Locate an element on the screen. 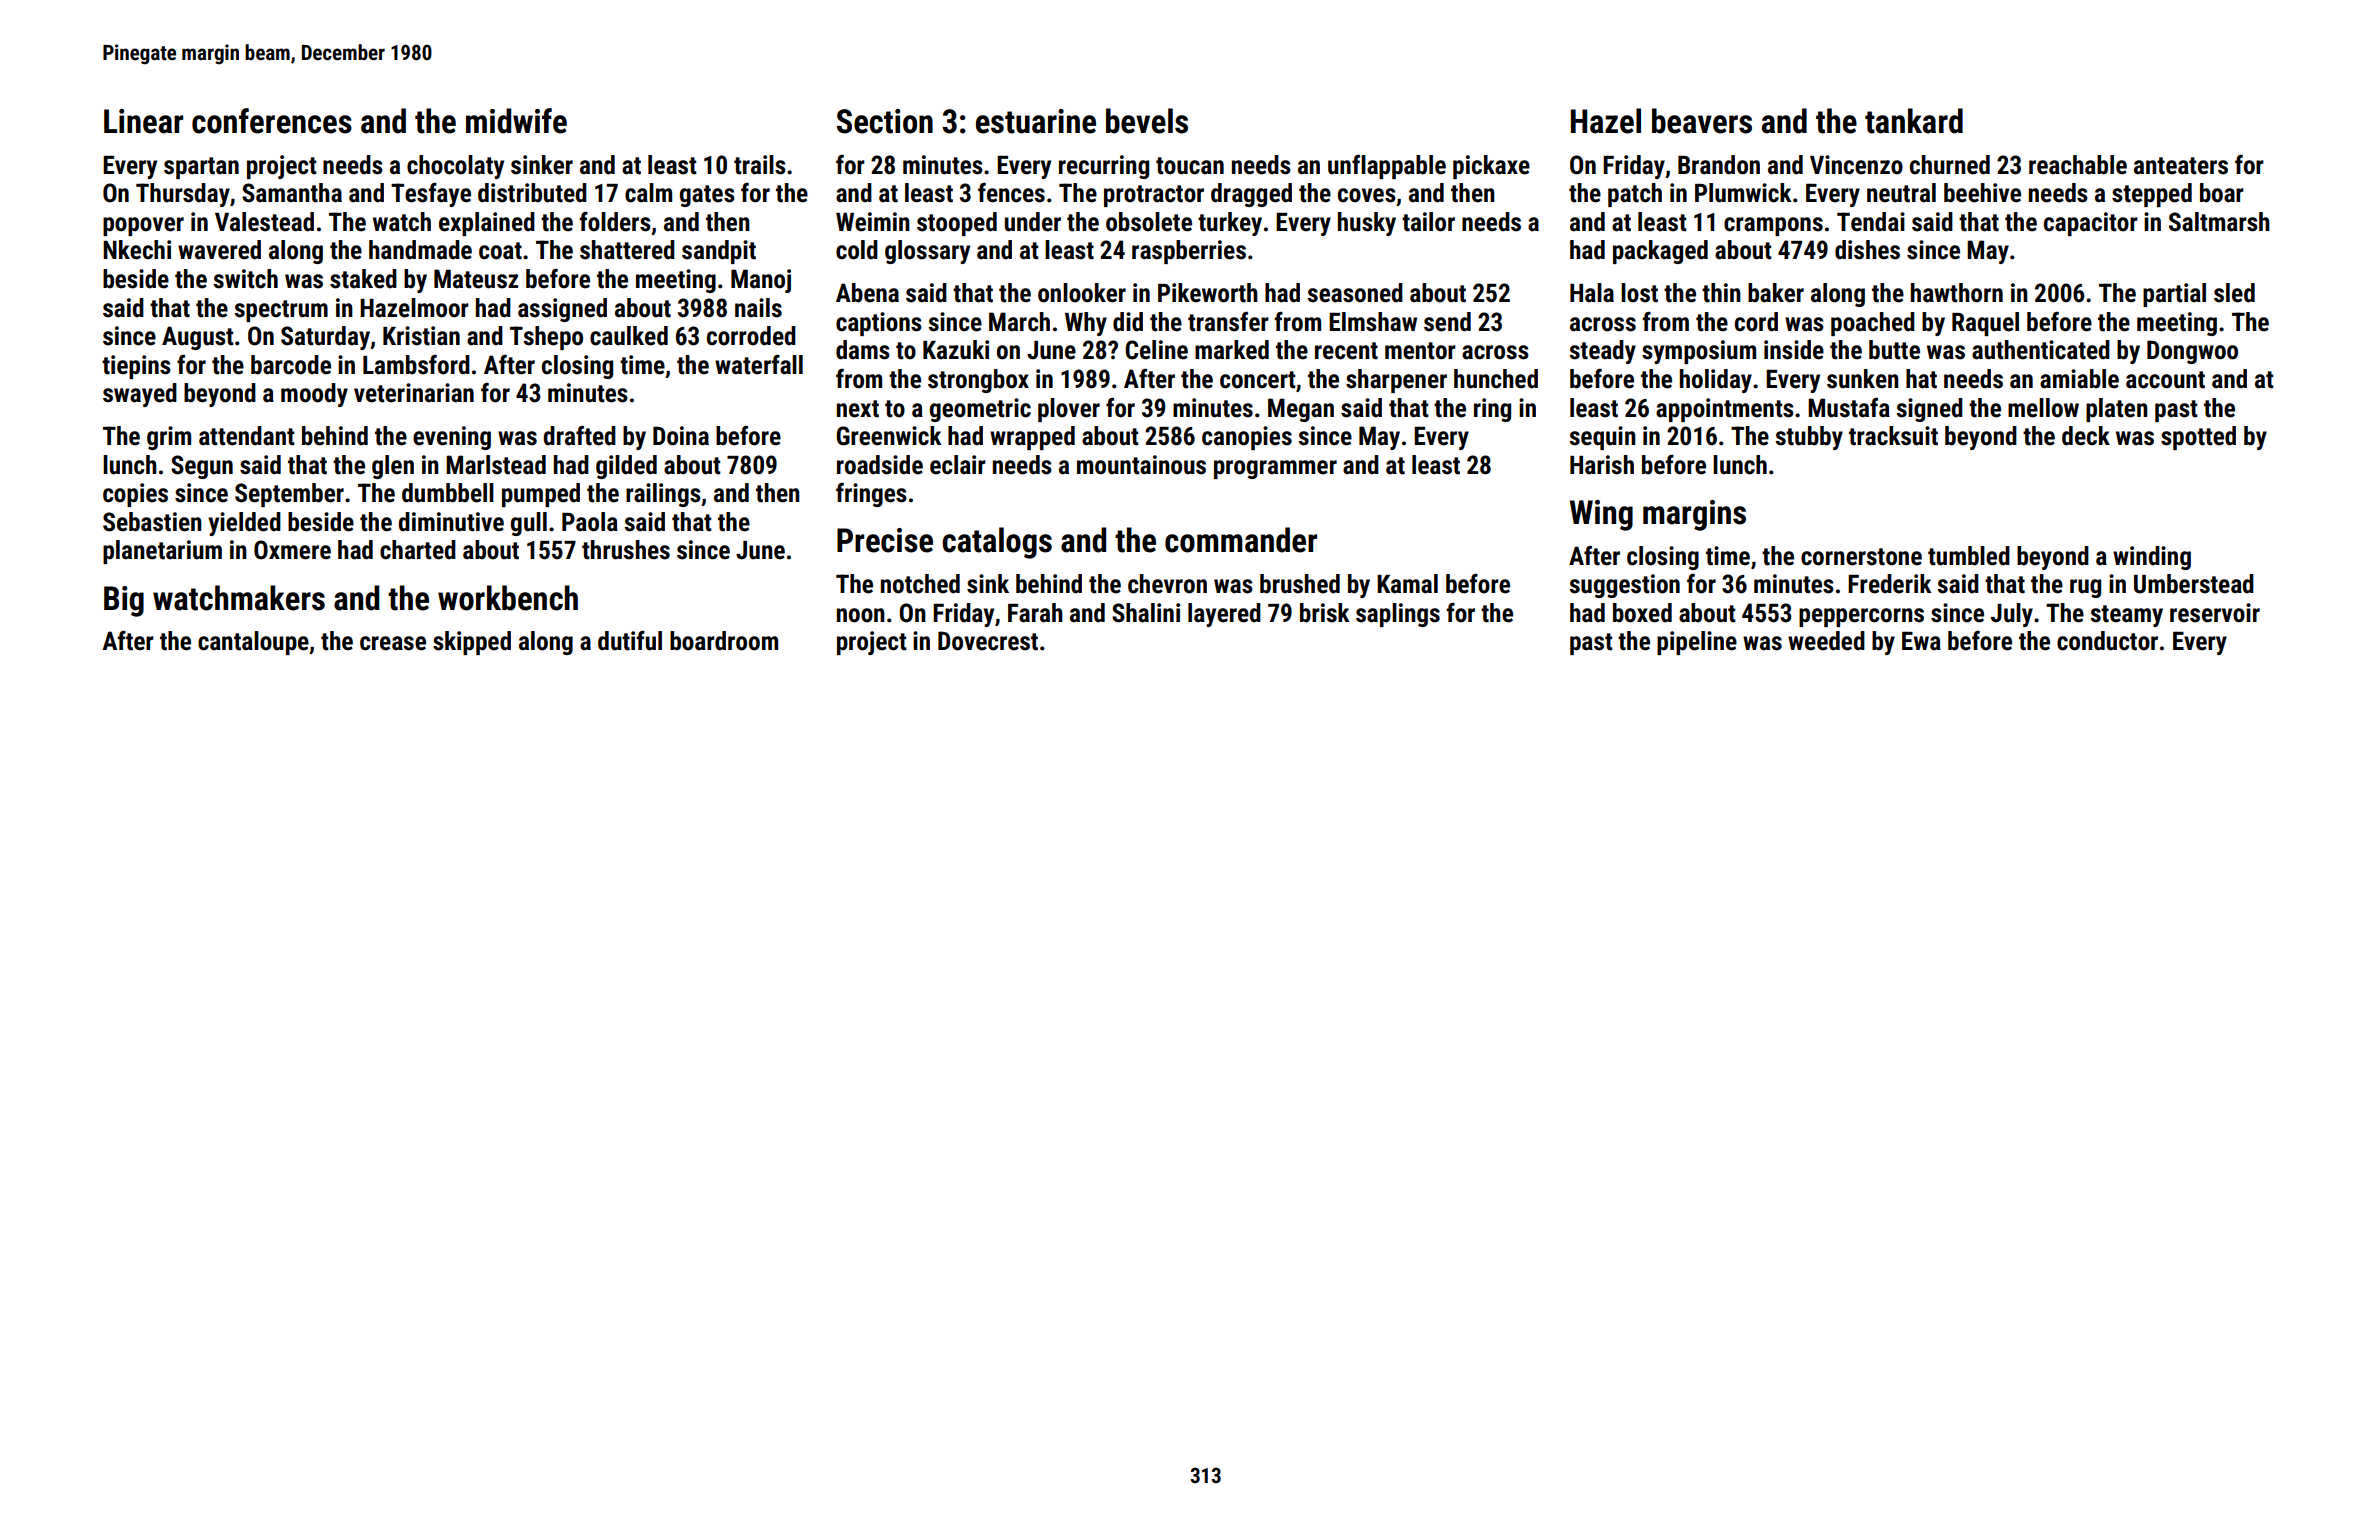 Image resolution: width=2380 pixels, height=1540 pixels. barcode is located at coordinates (291, 365).
